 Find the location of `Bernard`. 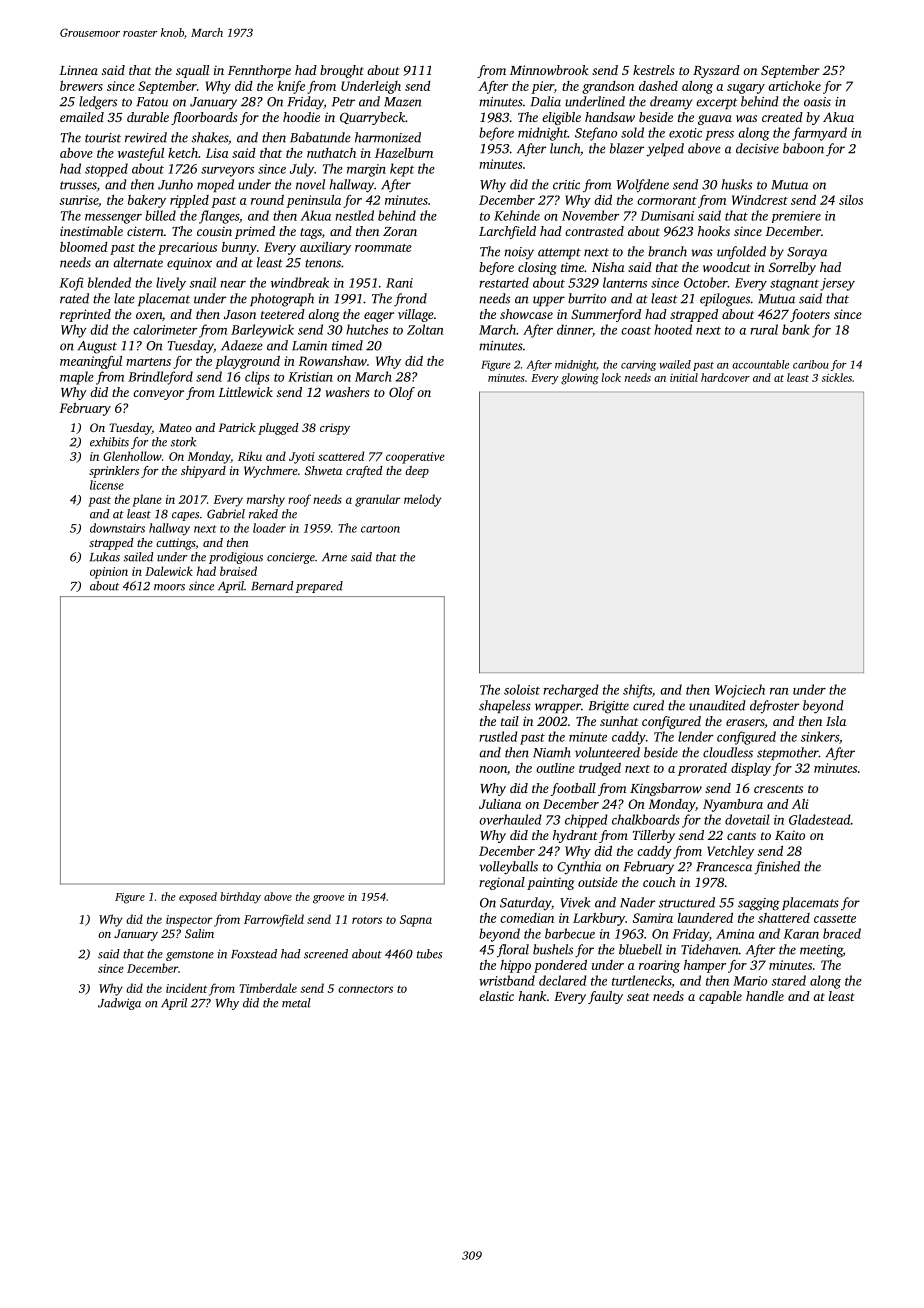

Bernard is located at coordinates (272, 586).
